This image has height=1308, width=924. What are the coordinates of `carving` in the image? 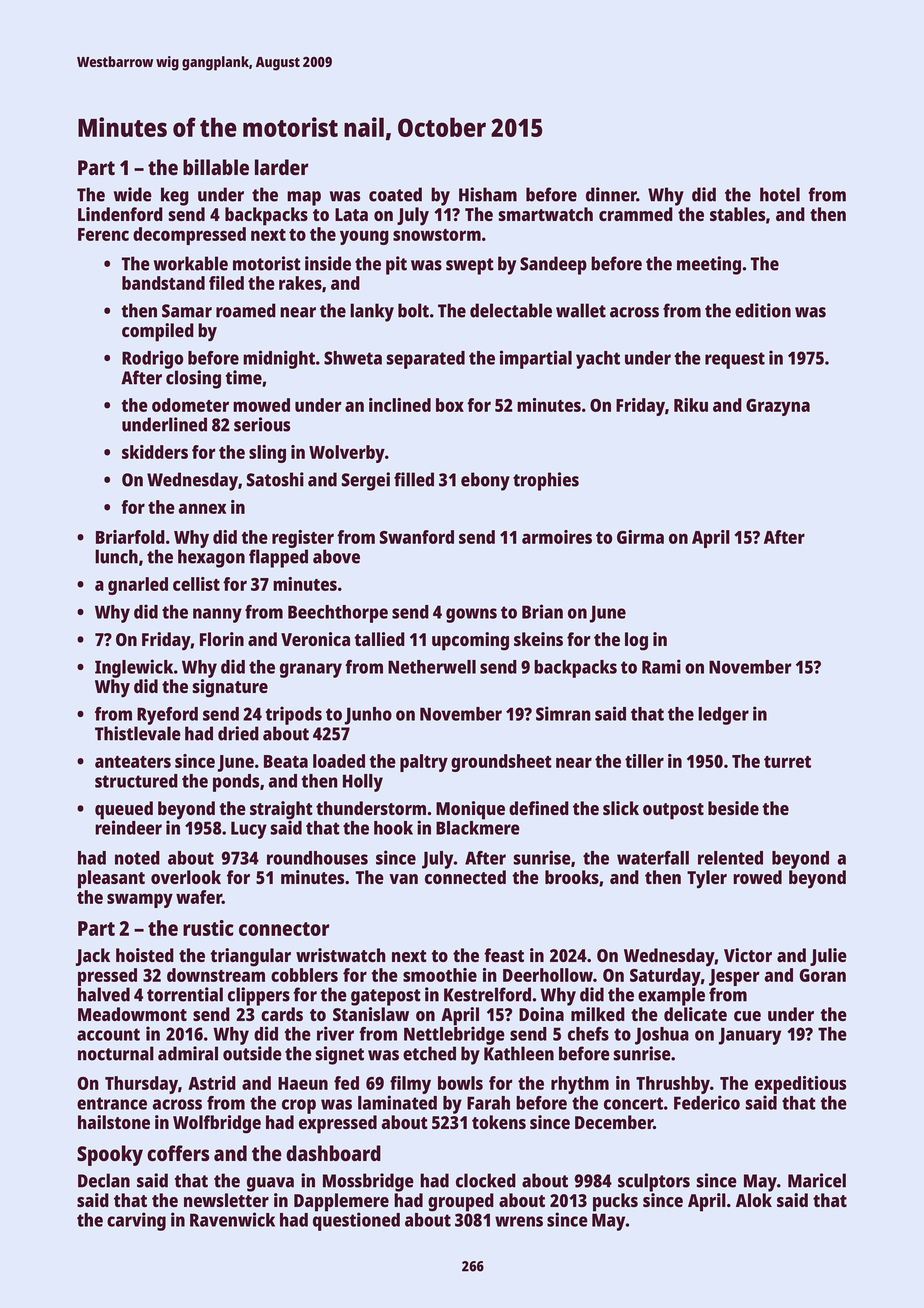 It's located at (136, 1221).
